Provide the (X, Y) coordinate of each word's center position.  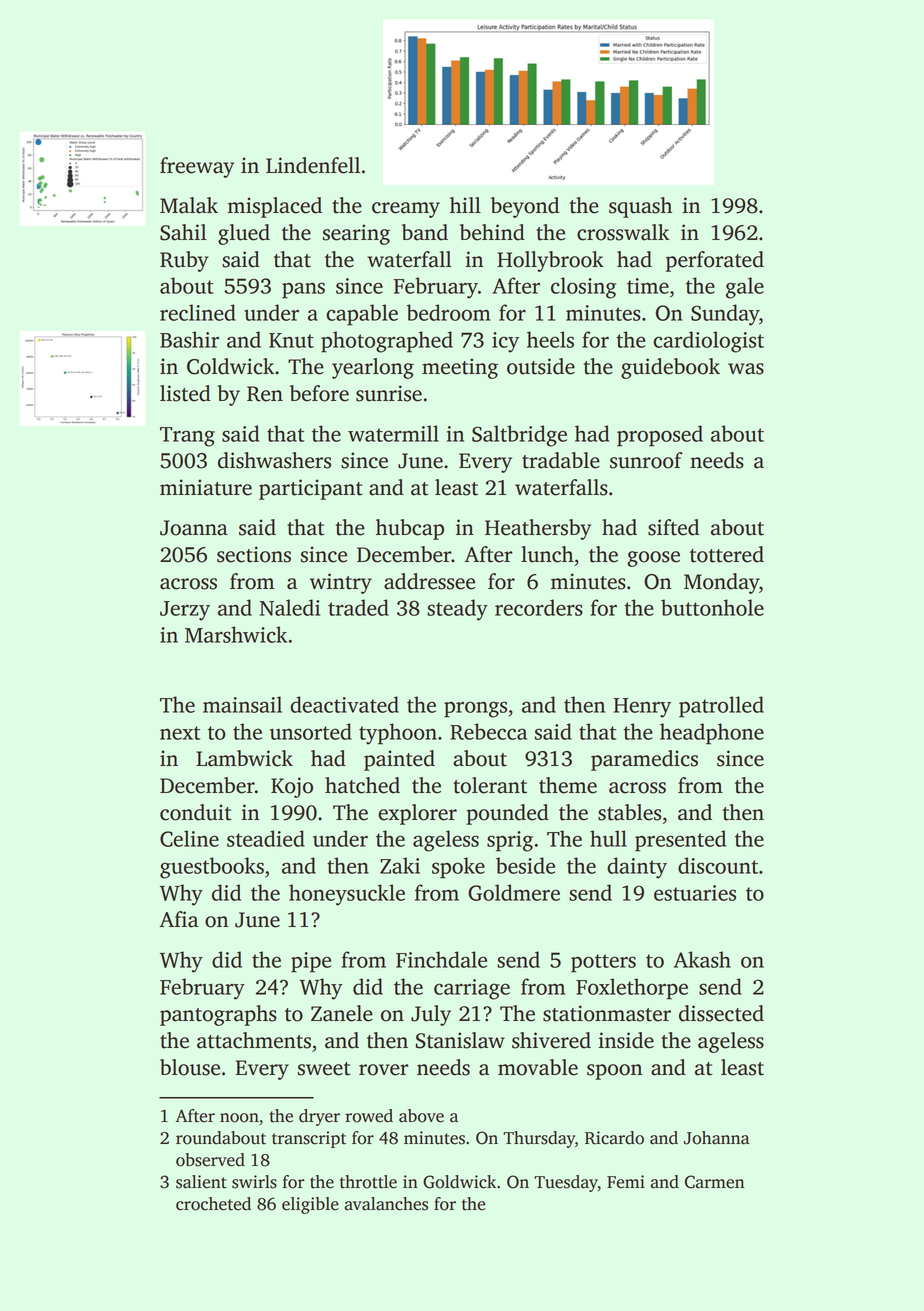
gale (745, 288)
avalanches (386, 1204)
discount (718, 865)
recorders (539, 607)
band (425, 232)
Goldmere (514, 892)
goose (653, 559)
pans (303, 290)
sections (254, 554)
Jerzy (185, 611)
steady (457, 610)
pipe (311, 962)
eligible (310, 1205)
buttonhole (712, 607)
